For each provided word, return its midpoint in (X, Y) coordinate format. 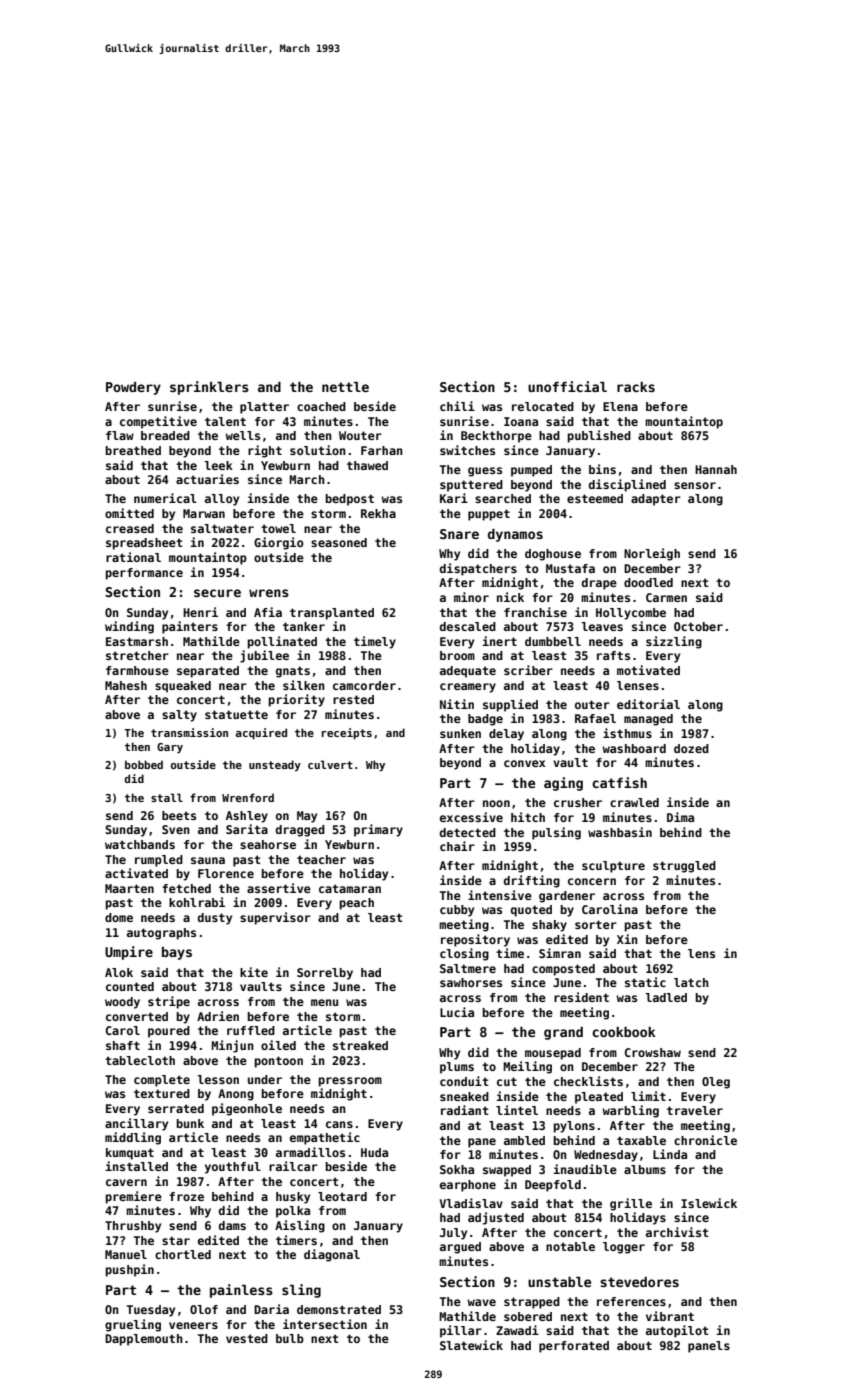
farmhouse (137, 670)
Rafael (595, 718)
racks (636, 387)
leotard (342, 1196)
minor (471, 597)
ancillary (136, 1124)
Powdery (133, 388)
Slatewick (471, 1345)
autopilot (677, 1331)
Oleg (716, 1083)
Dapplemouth (144, 1340)
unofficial (567, 386)
